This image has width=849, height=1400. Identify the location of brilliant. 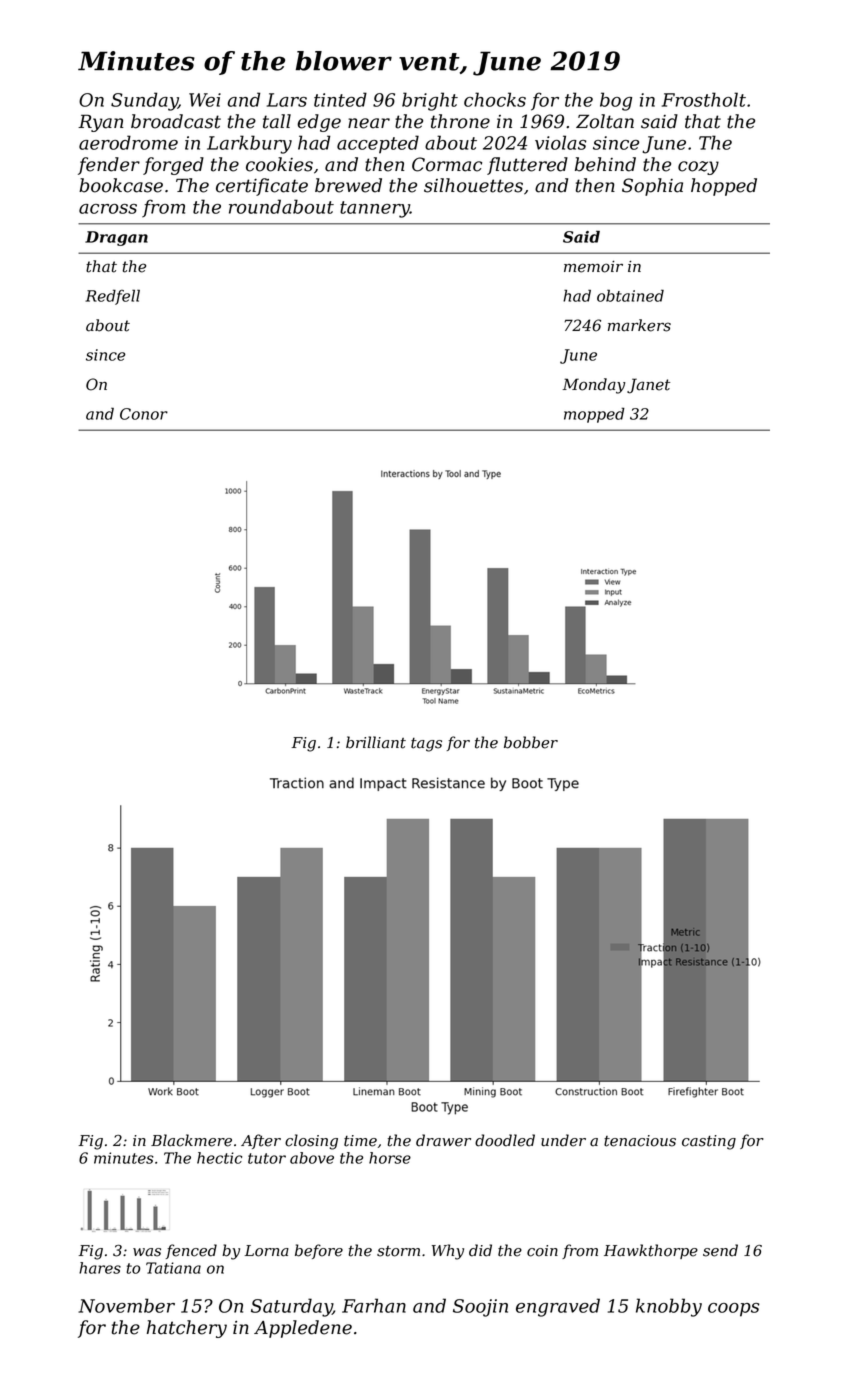
(376, 742).
